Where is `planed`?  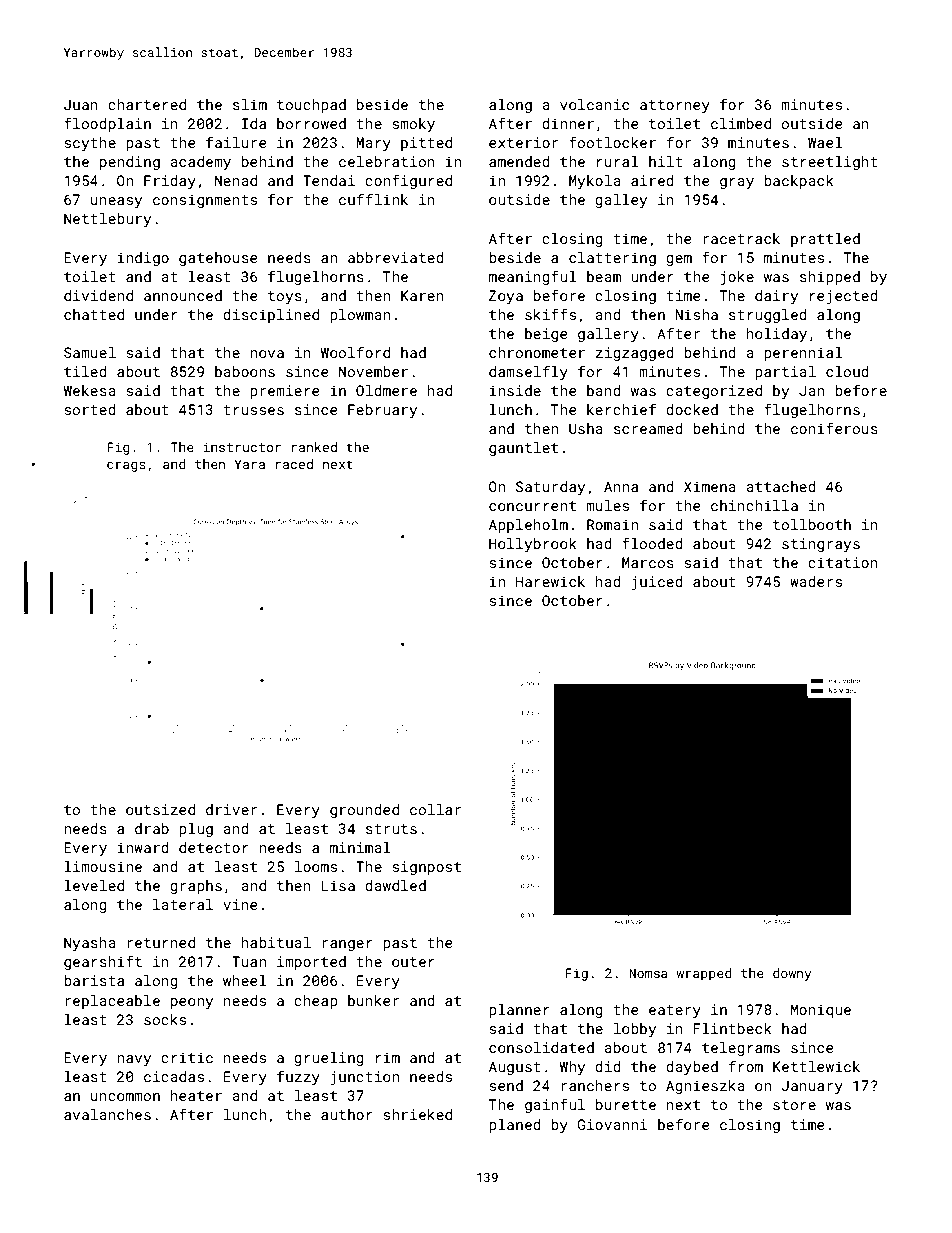 planed is located at coordinates (515, 1126).
